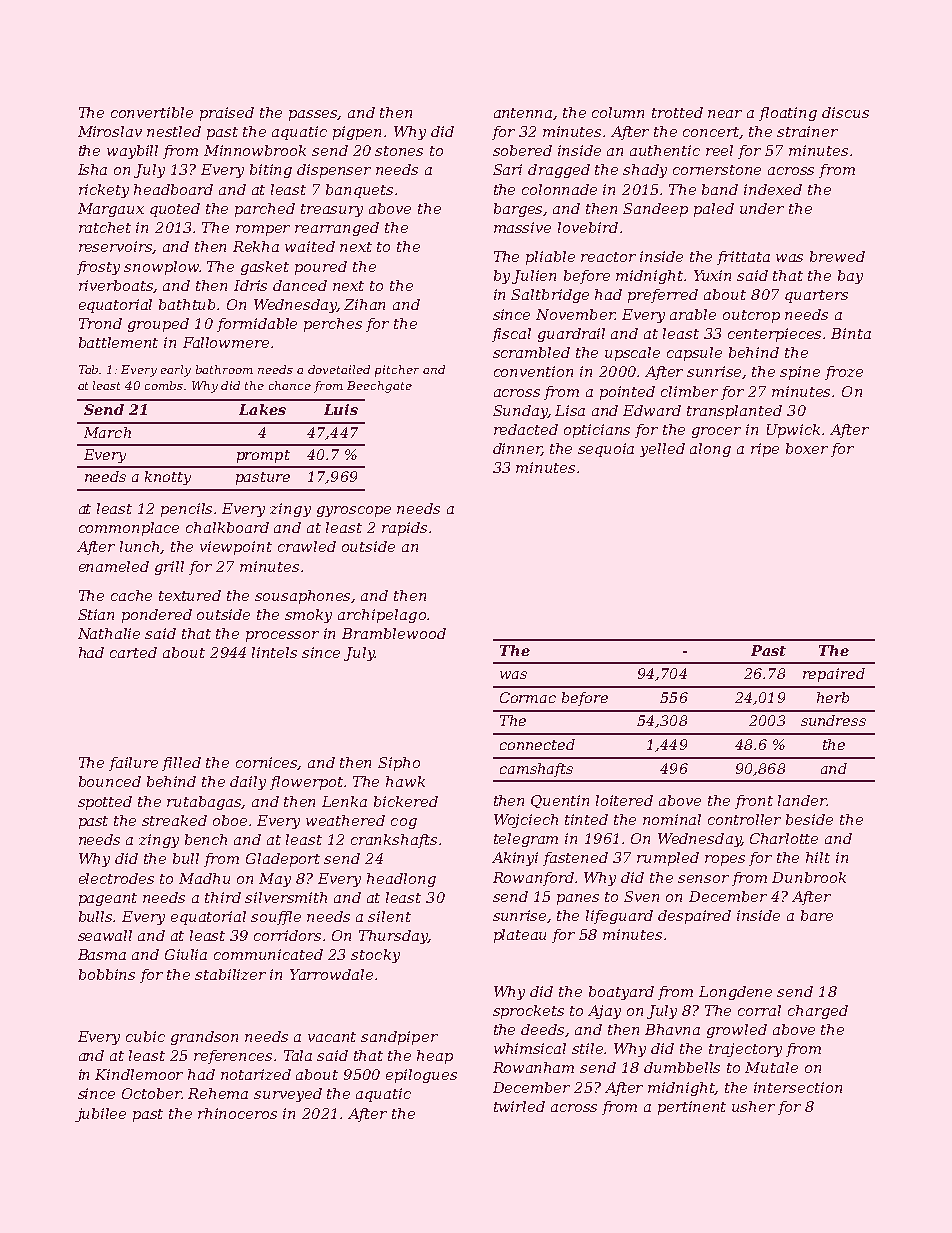 The image size is (952, 1233). I want to click on Kindlemoor, so click(139, 1074).
